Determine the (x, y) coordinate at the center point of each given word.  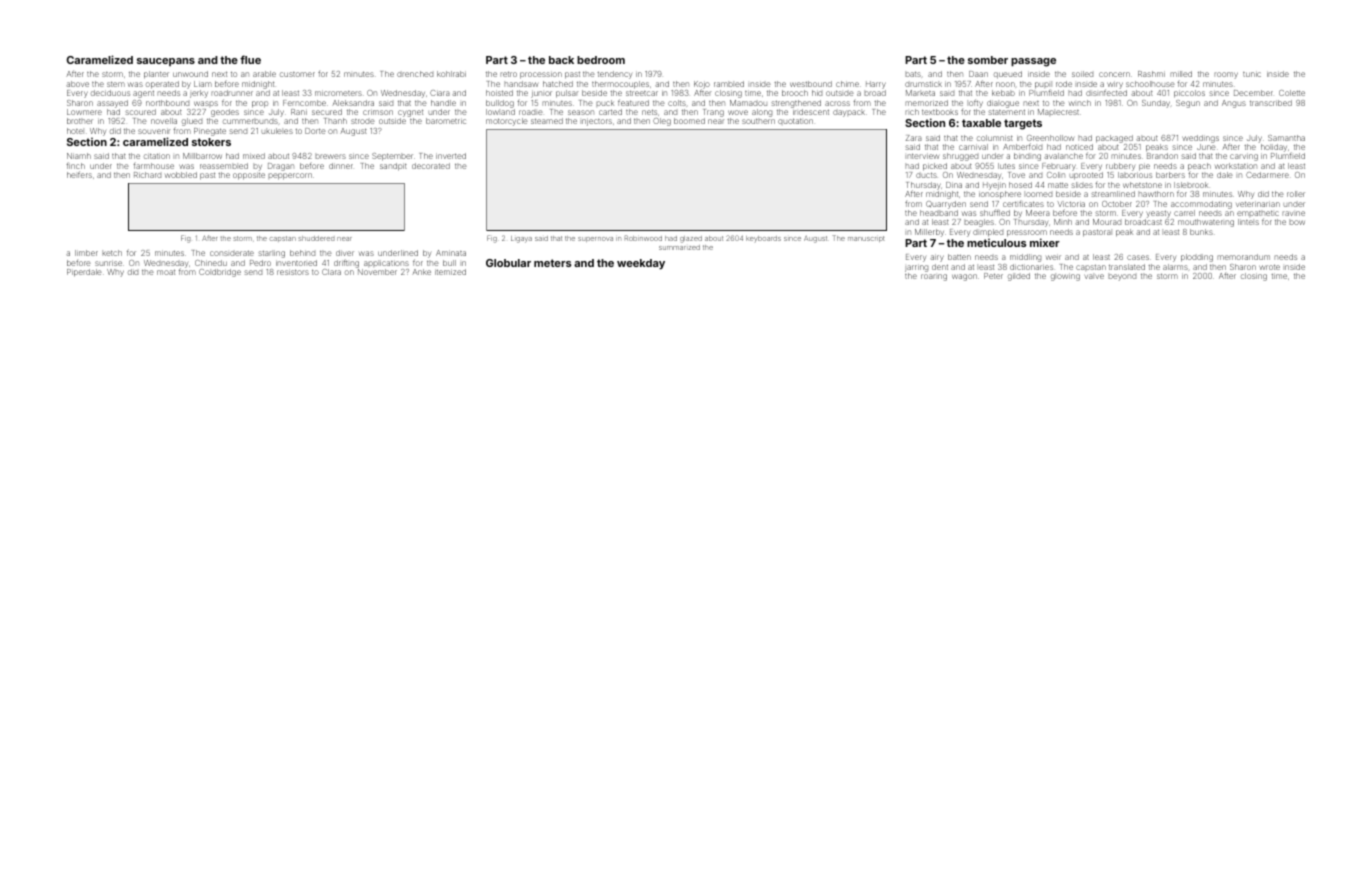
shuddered (316, 238)
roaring (934, 277)
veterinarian (1258, 204)
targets (1023, 124)
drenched (415, 74)
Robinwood (643, 238)
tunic (1252, 74)
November (377, 272)
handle (443, 103)
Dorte (315, 131)
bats (913, 74)
